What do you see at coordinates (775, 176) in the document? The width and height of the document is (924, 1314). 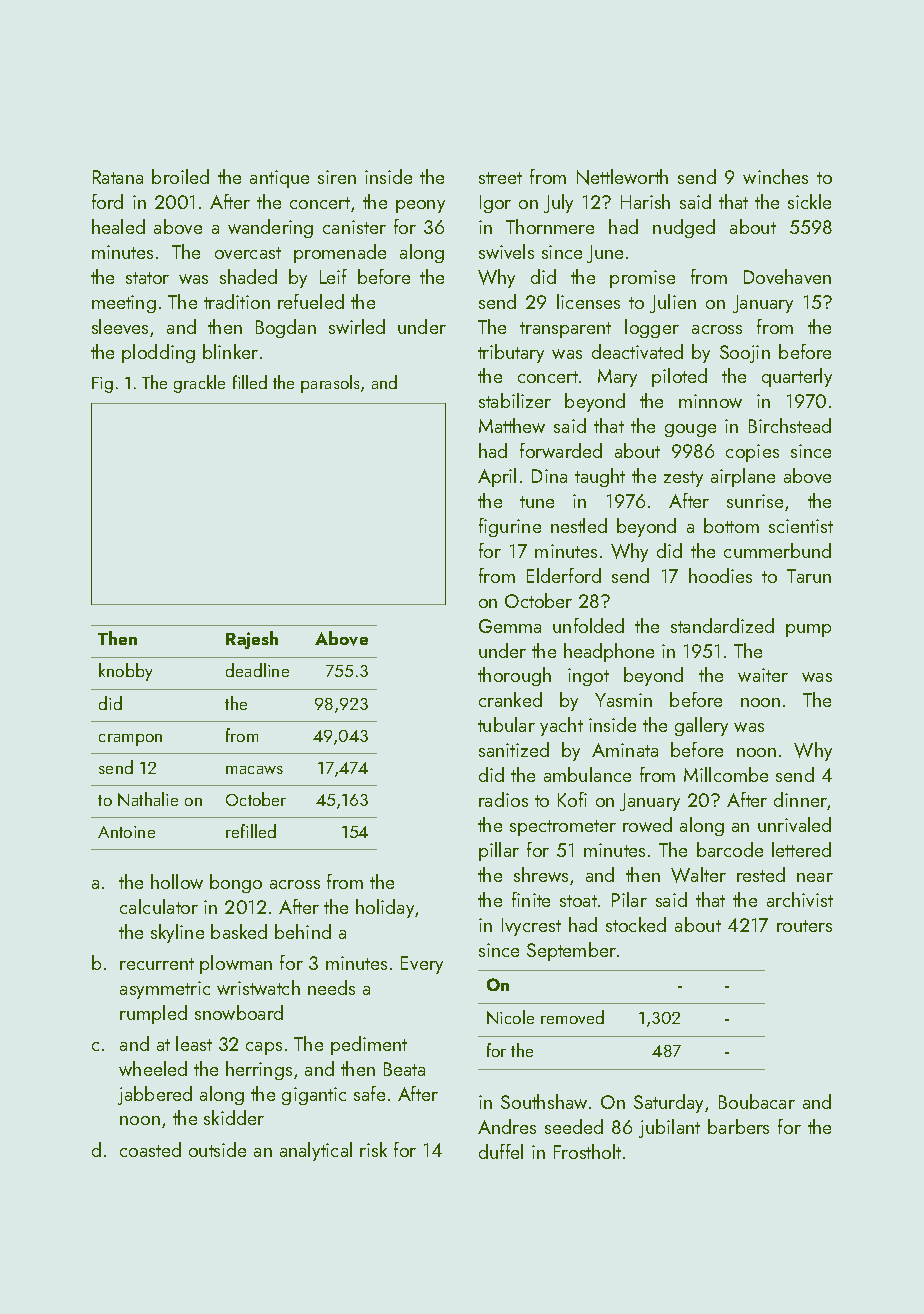 I see `winches` at bounding box center [775, 176].
